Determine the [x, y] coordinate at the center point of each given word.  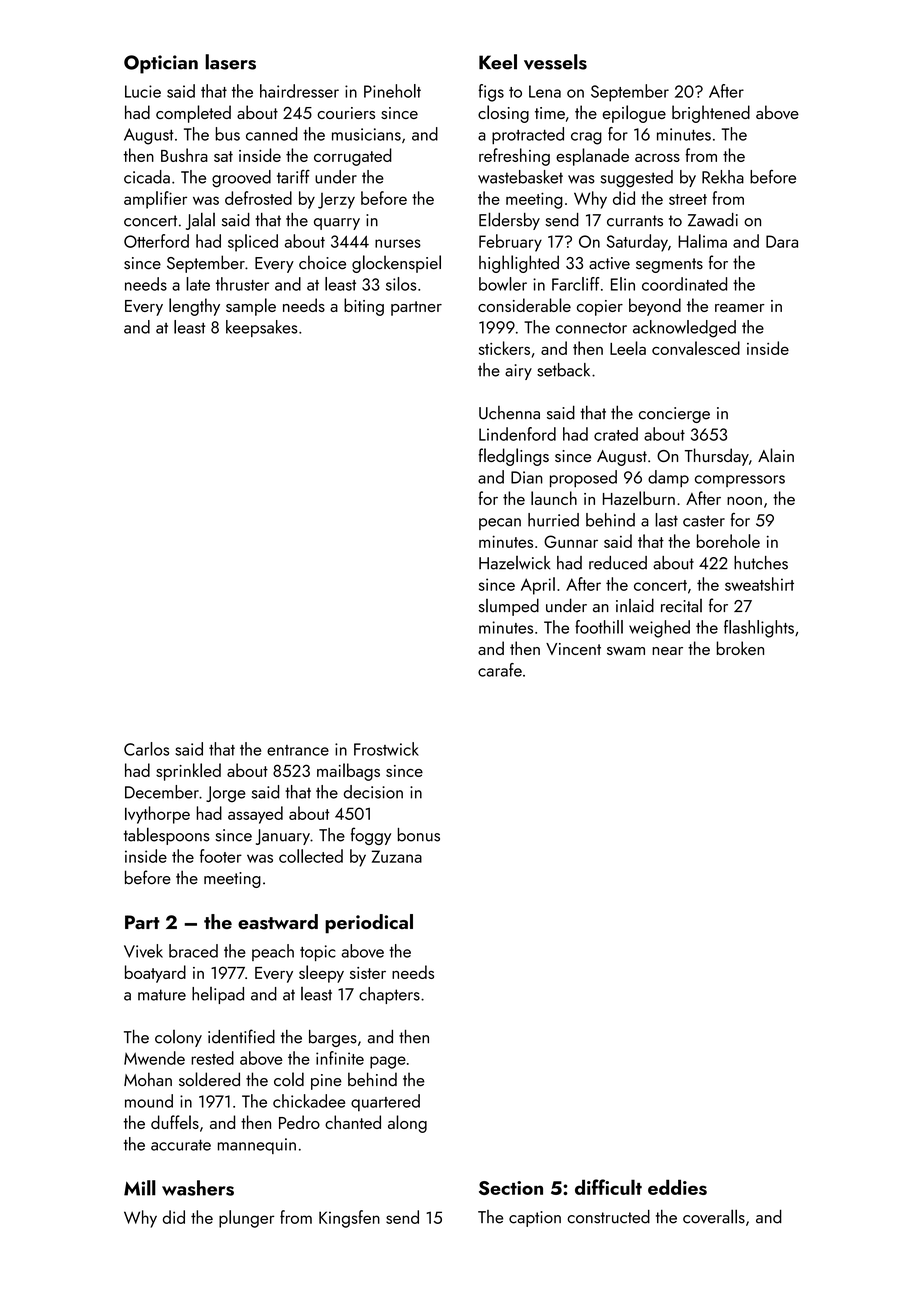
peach [273, 952]
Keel [498, 62]
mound [149, 1101]
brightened [711, 114]
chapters [389, 995]
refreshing [514, 157]
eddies [677, 1187]
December [162, 792]
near [667, 651]
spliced [253, 243]
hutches [761, 563]
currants [635, 221]
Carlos [146, 749]
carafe [500, 670]
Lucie [143, 91]
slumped [509, 607]
